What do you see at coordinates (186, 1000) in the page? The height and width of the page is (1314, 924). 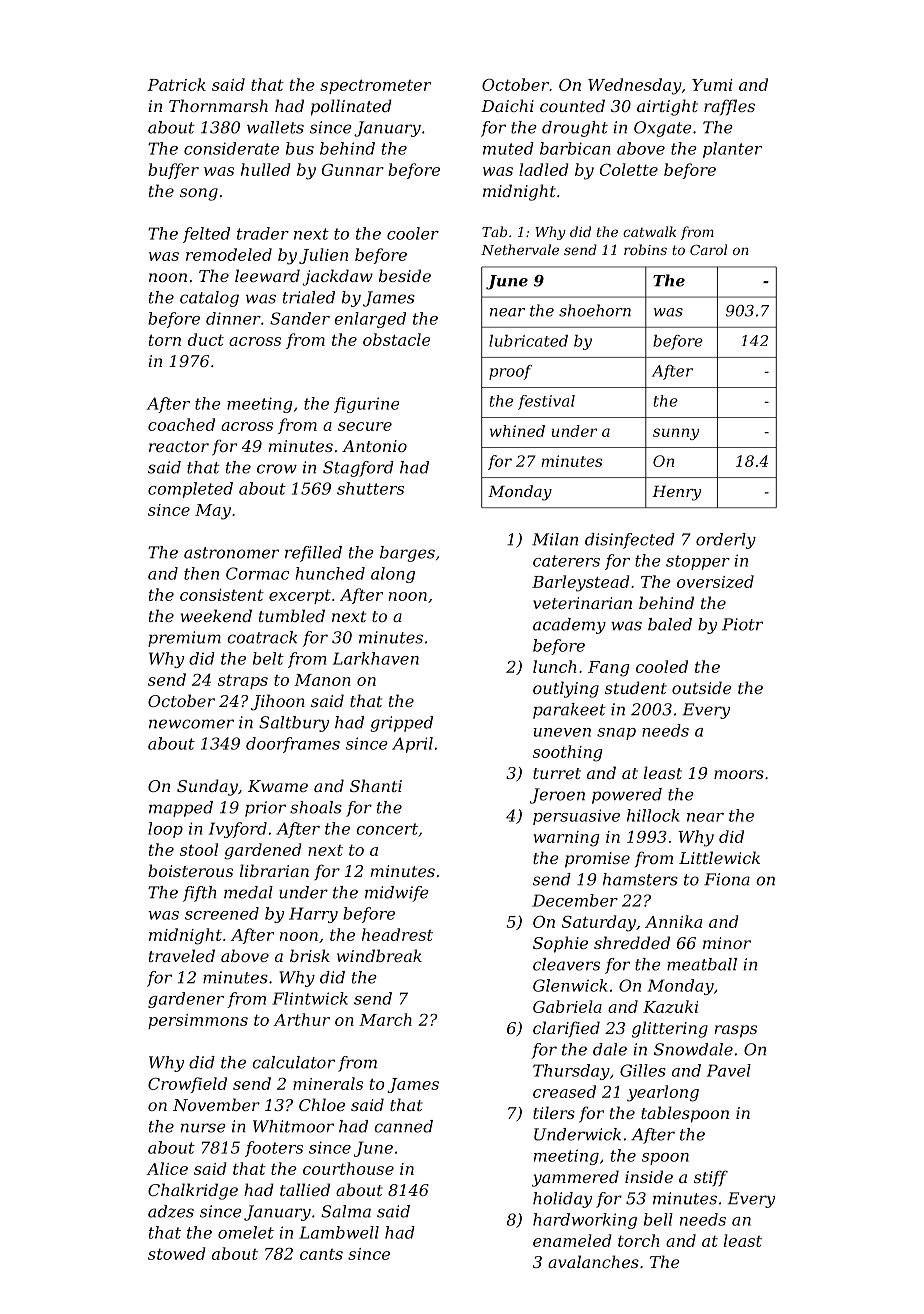 I see `gardener` at bounding box center [186, 1000].
